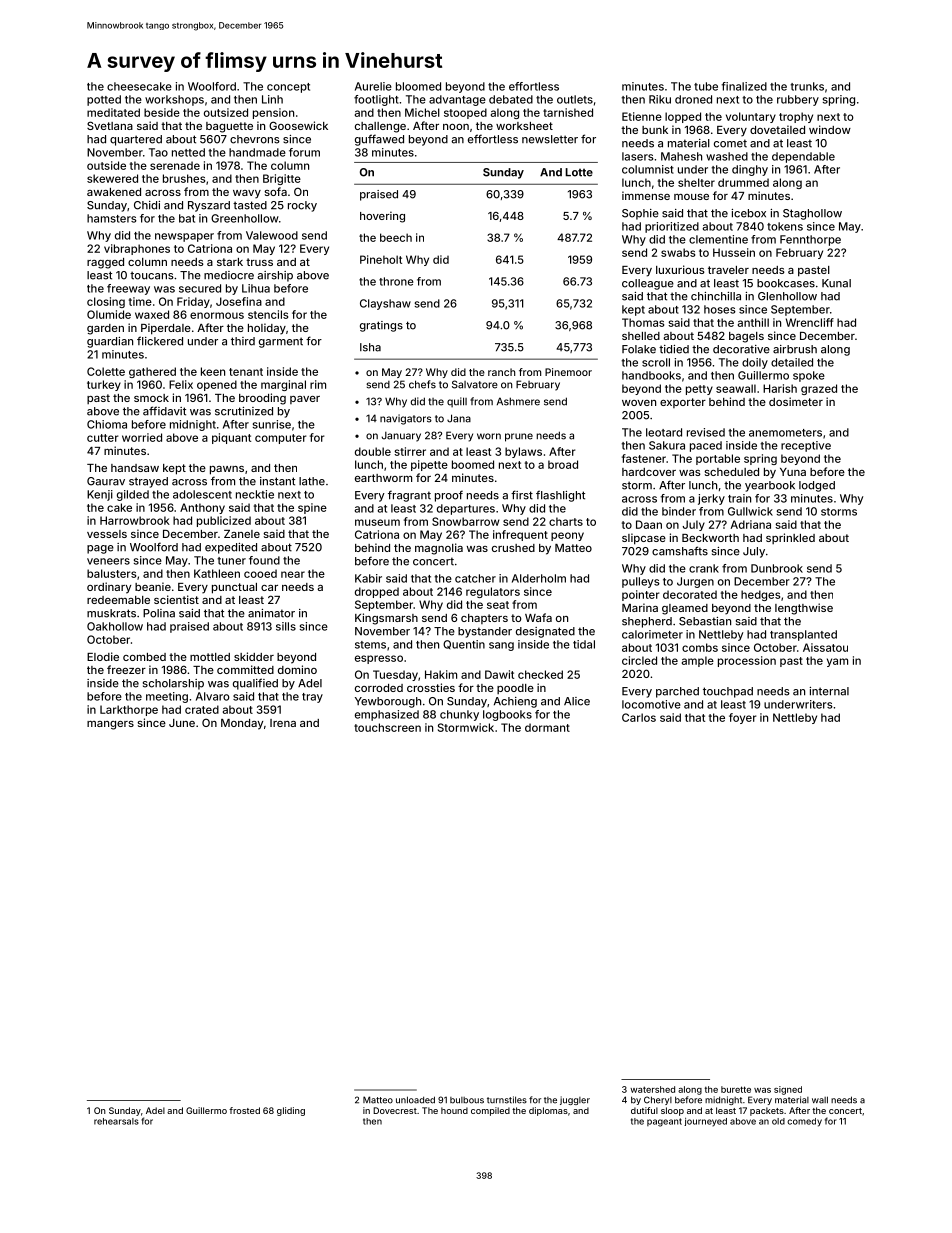 The height and width of the image is (1233, 952). I want to click on outsized, so click(226, 112).
